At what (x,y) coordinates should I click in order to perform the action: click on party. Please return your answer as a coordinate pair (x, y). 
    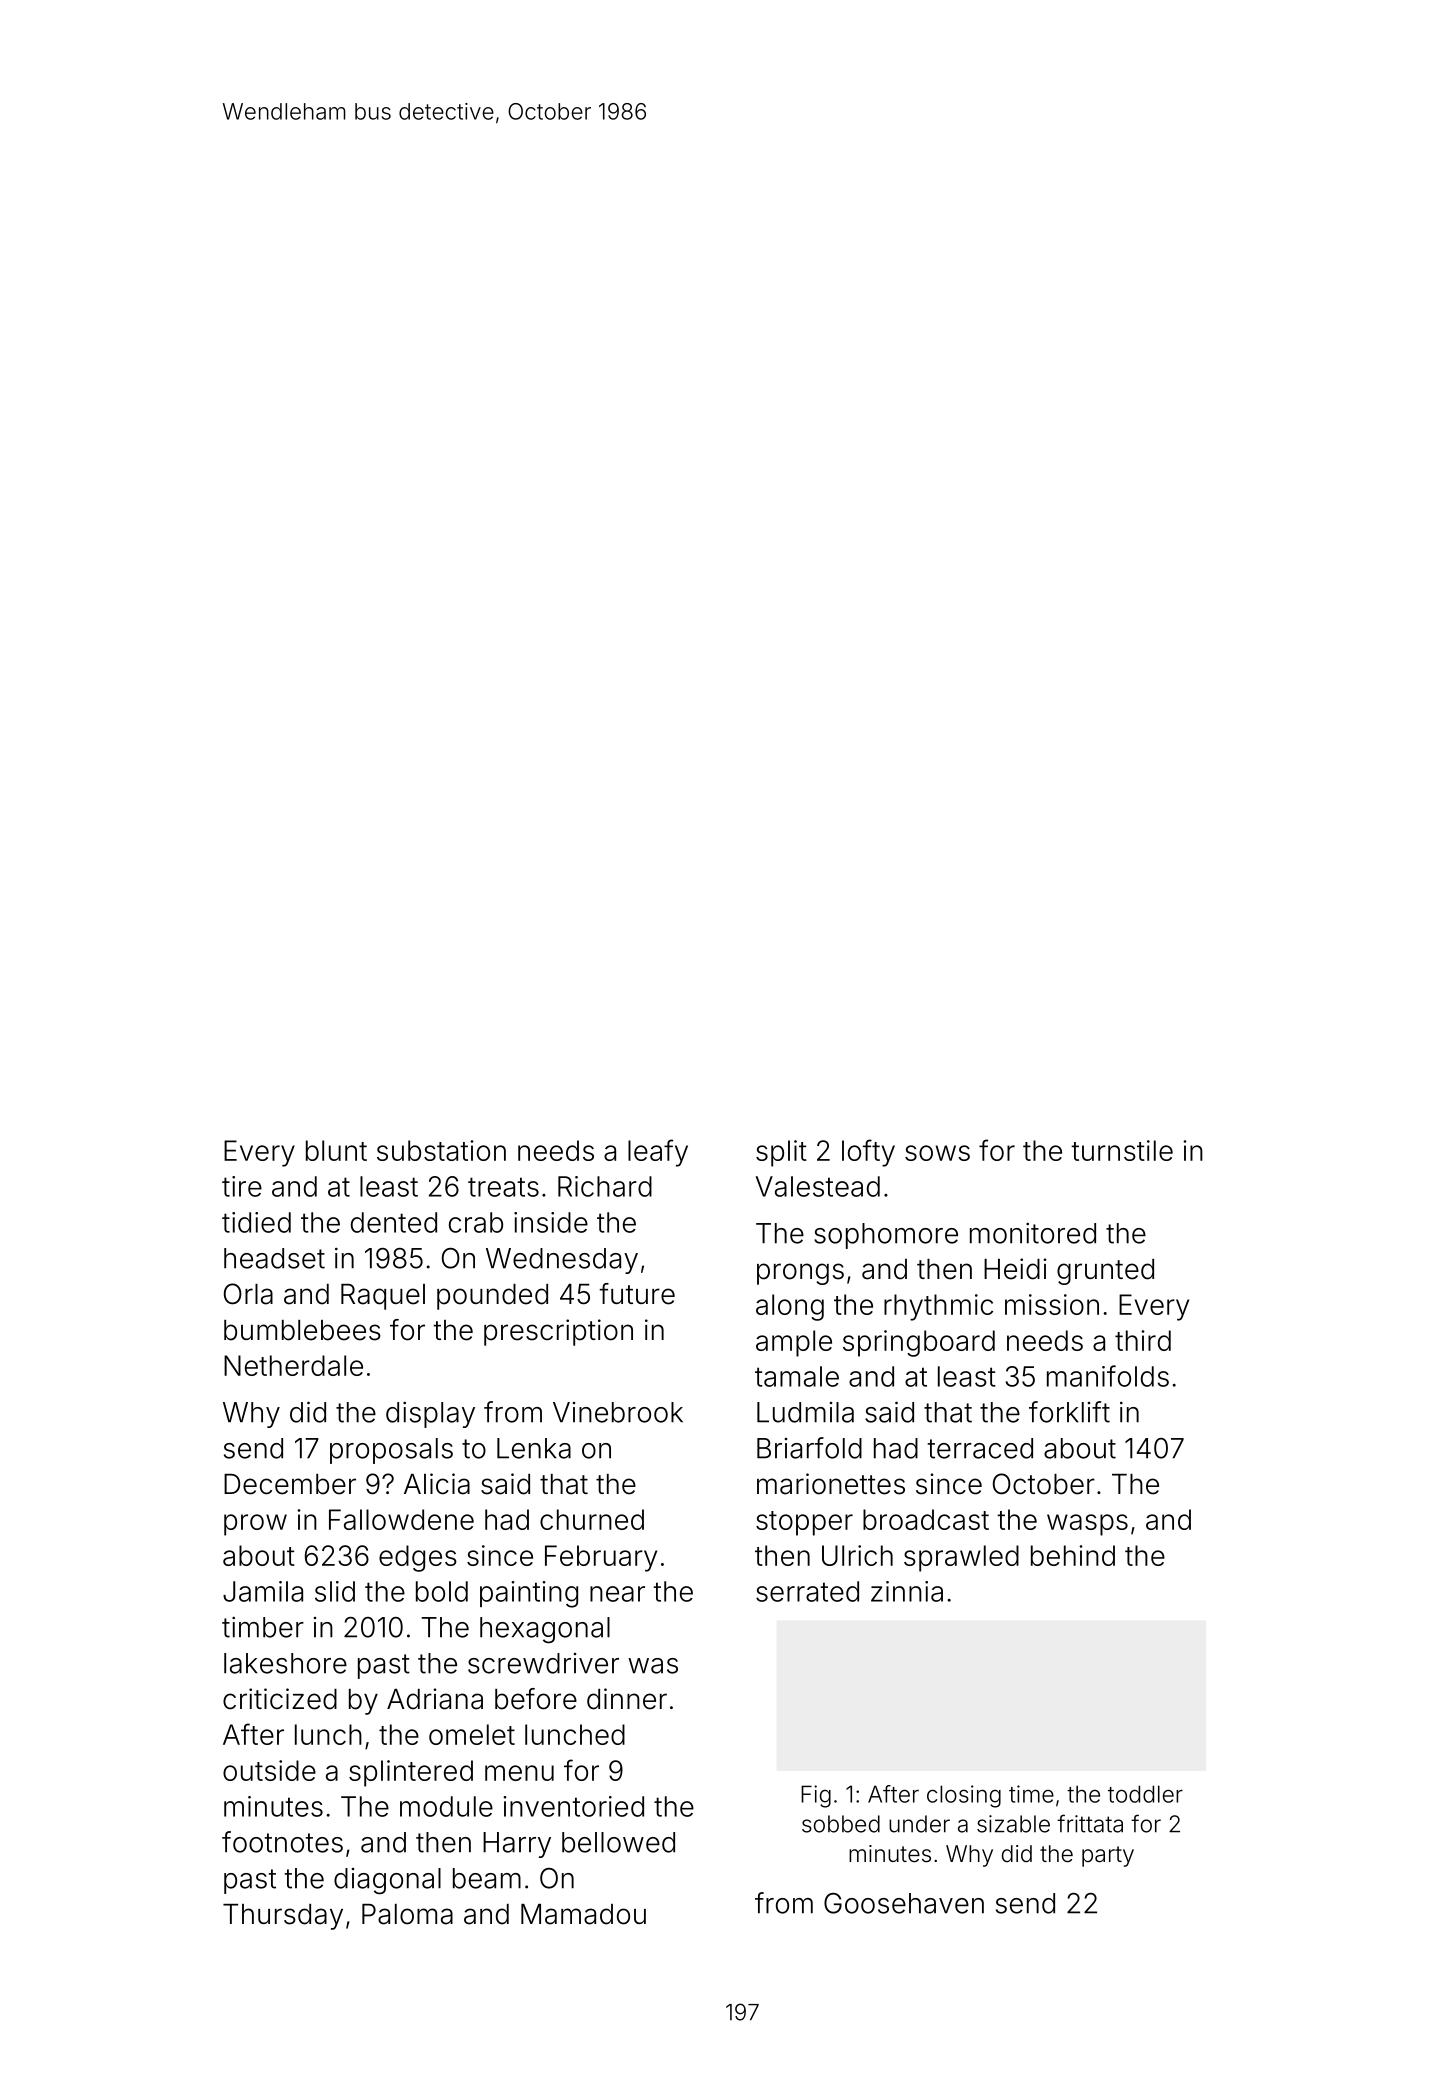
    Looking at the image, I should click on (1108, 1856).
